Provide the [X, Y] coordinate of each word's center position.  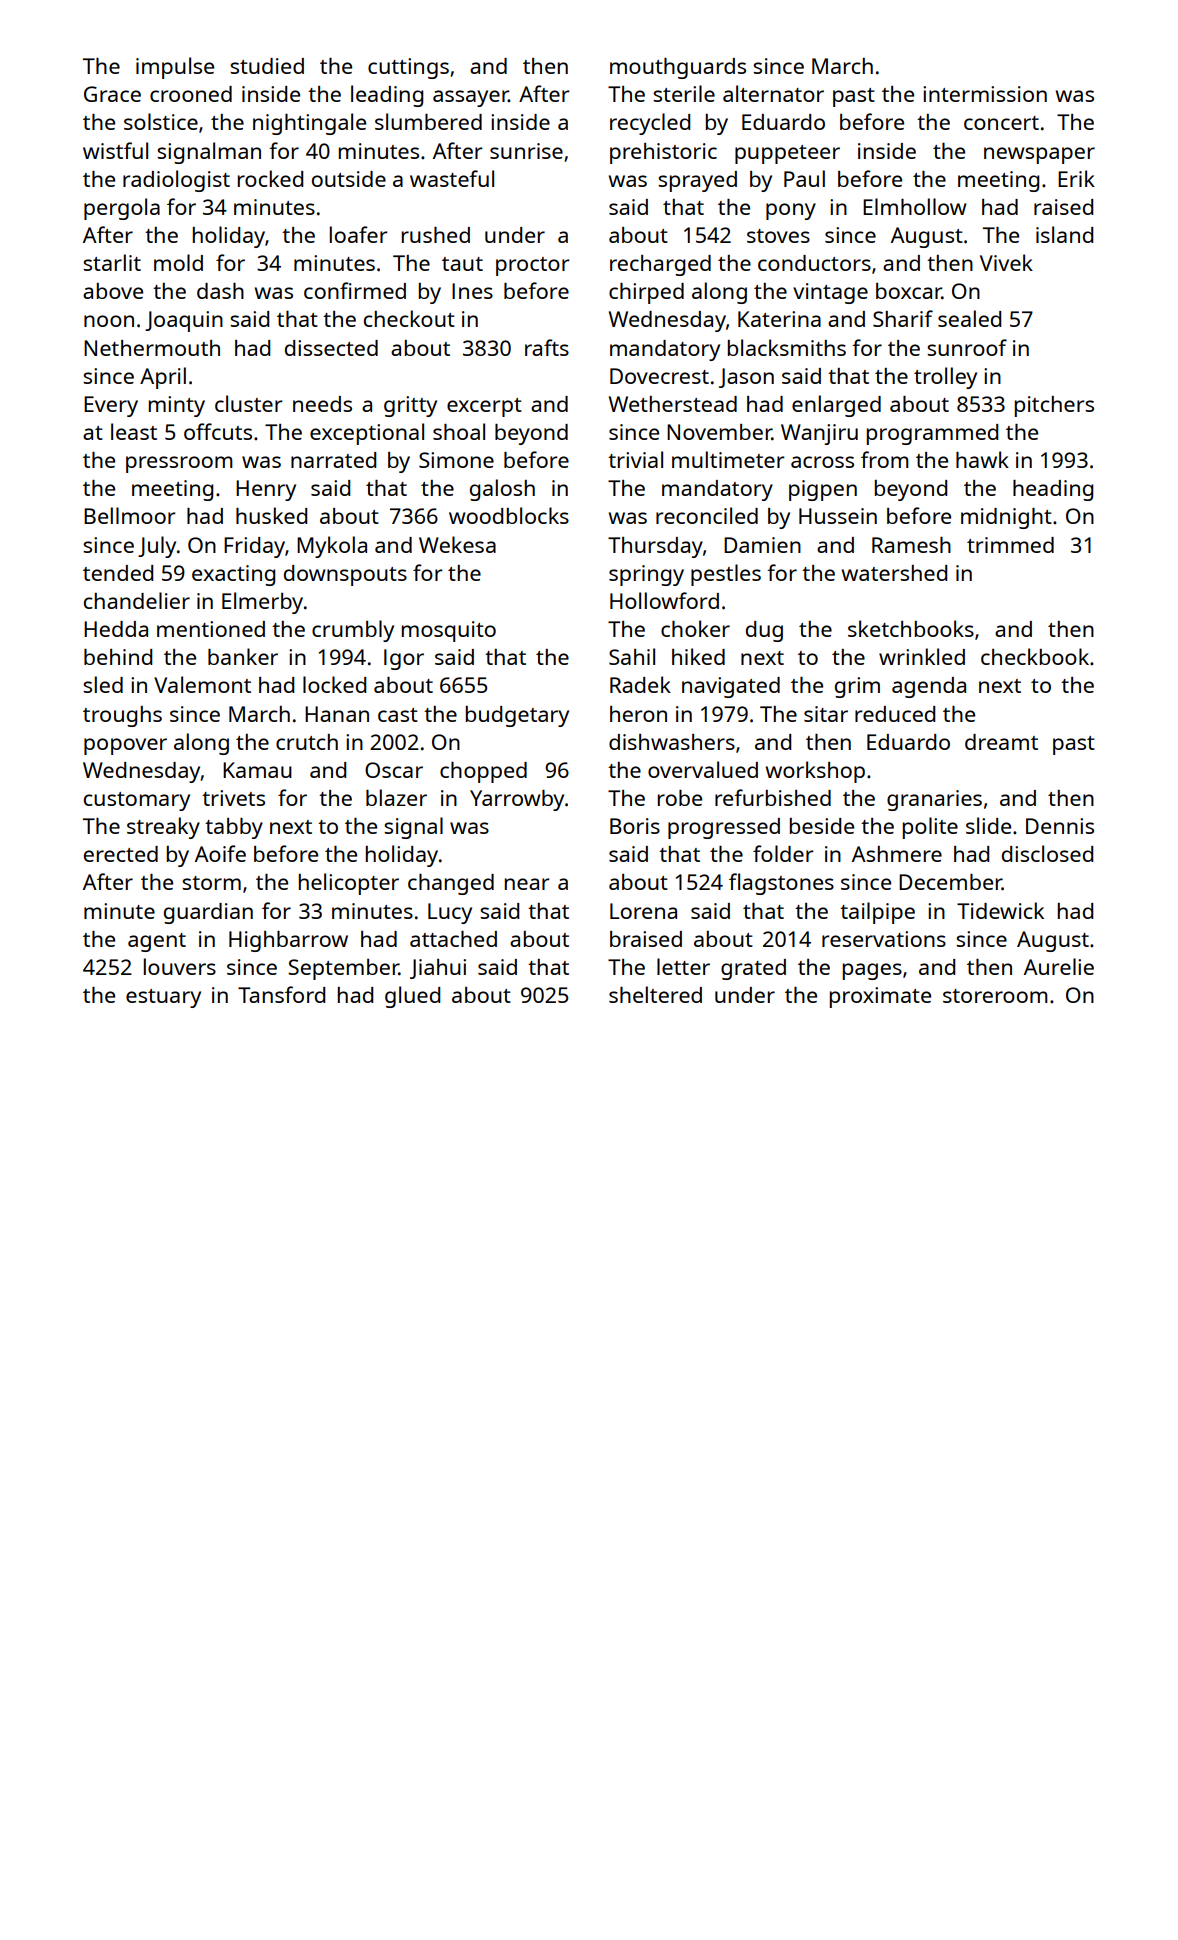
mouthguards [678, 68]
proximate [880, 997]
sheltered [655, 994]
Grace [112, 94]
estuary [163, 998]
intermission [985, 94]
